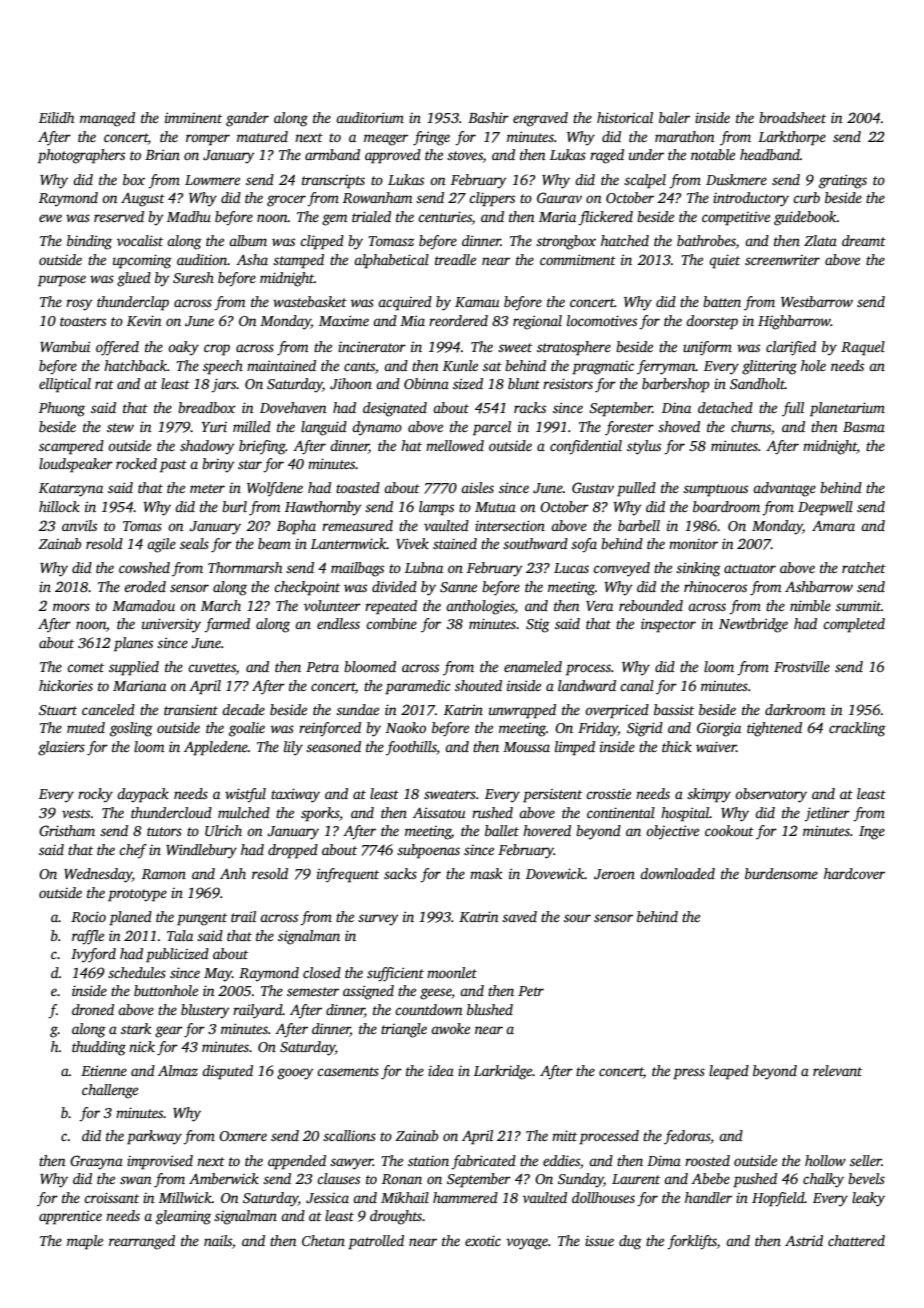 Image resolution: width=924 pixels, height=1308 pixels. What do you see at coordinates (56, 117) in the page?
I see `Eilidh` at bounding box center [56, 117].
